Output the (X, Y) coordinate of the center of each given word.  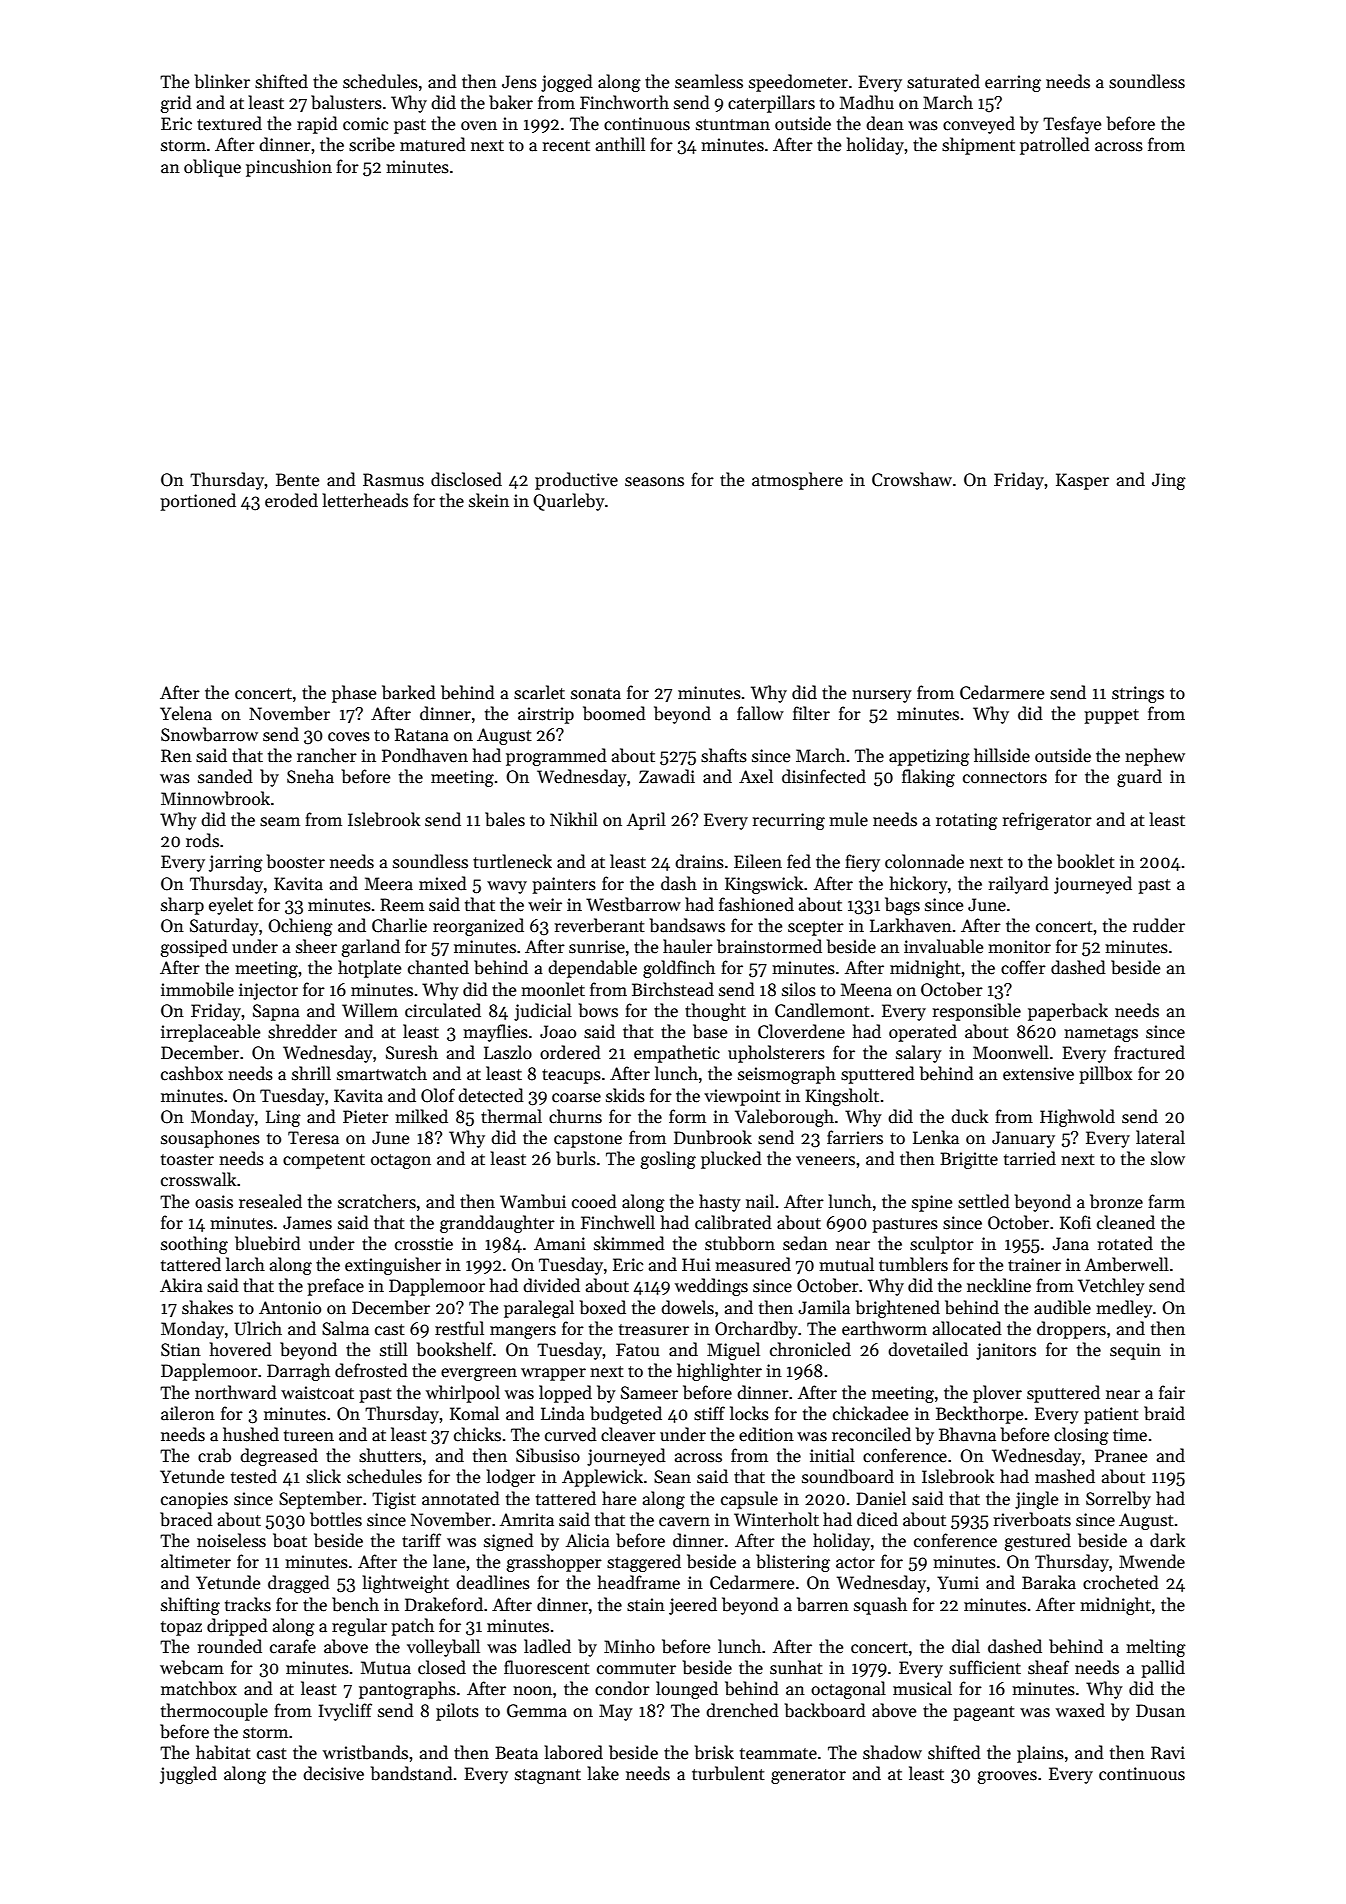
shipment (978, 146)
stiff (709, 1413)
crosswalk (199, 1179)
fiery (862, 863)
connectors (1005, 778)
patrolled (1055, 146)
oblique (212, 168)
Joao (558, 1032)
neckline (999, 1285)
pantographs (407, 1690)
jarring (236, 863)
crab (214, 1455)
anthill (620, 144)
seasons (654, 482)
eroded (291, 500)
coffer (1023, 967)
